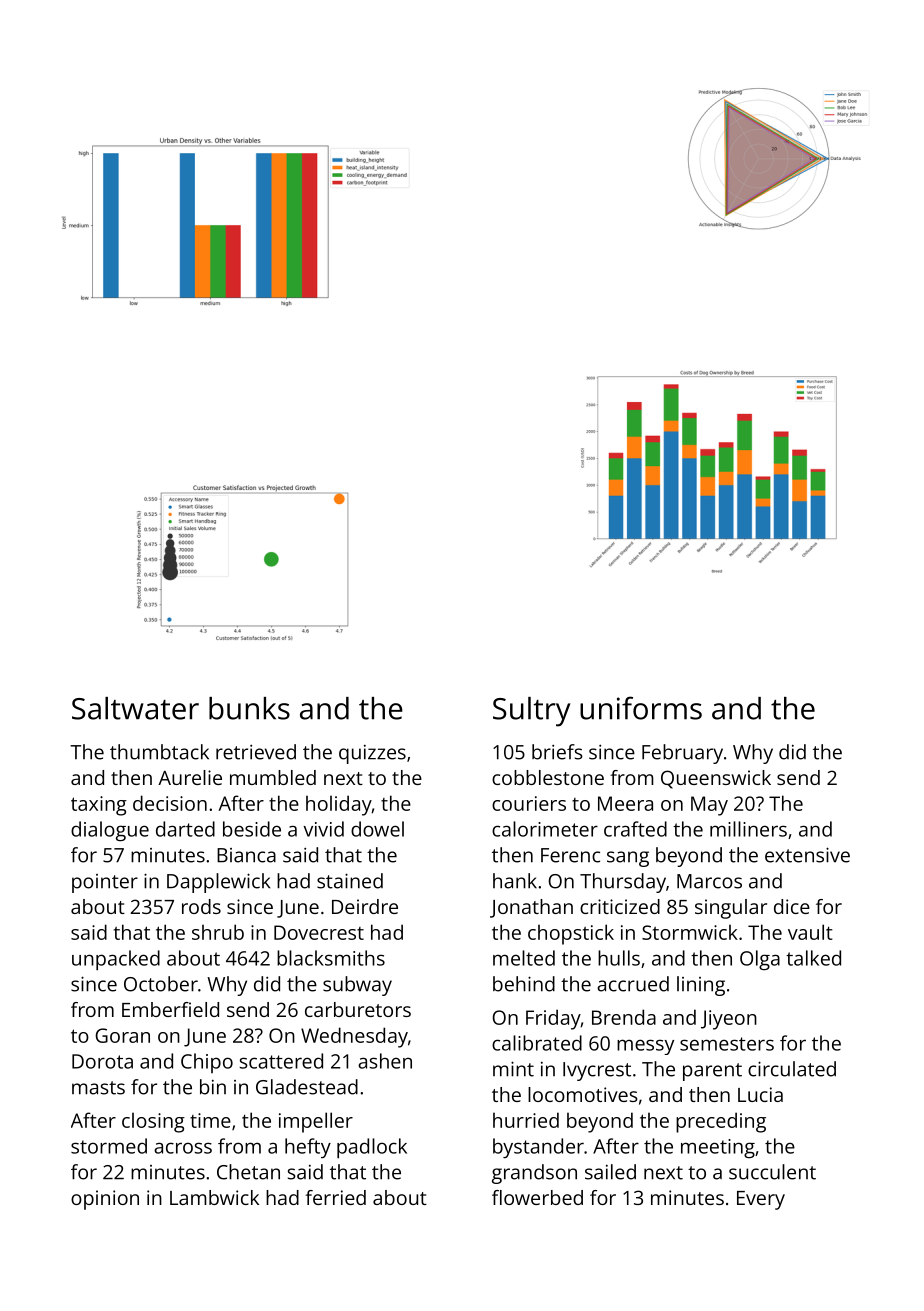 The height and width of the screenshot is (1311, 924). Describe the element at coordinates (548, 777) in the screenshot. I see `cobblestone` at that location.
